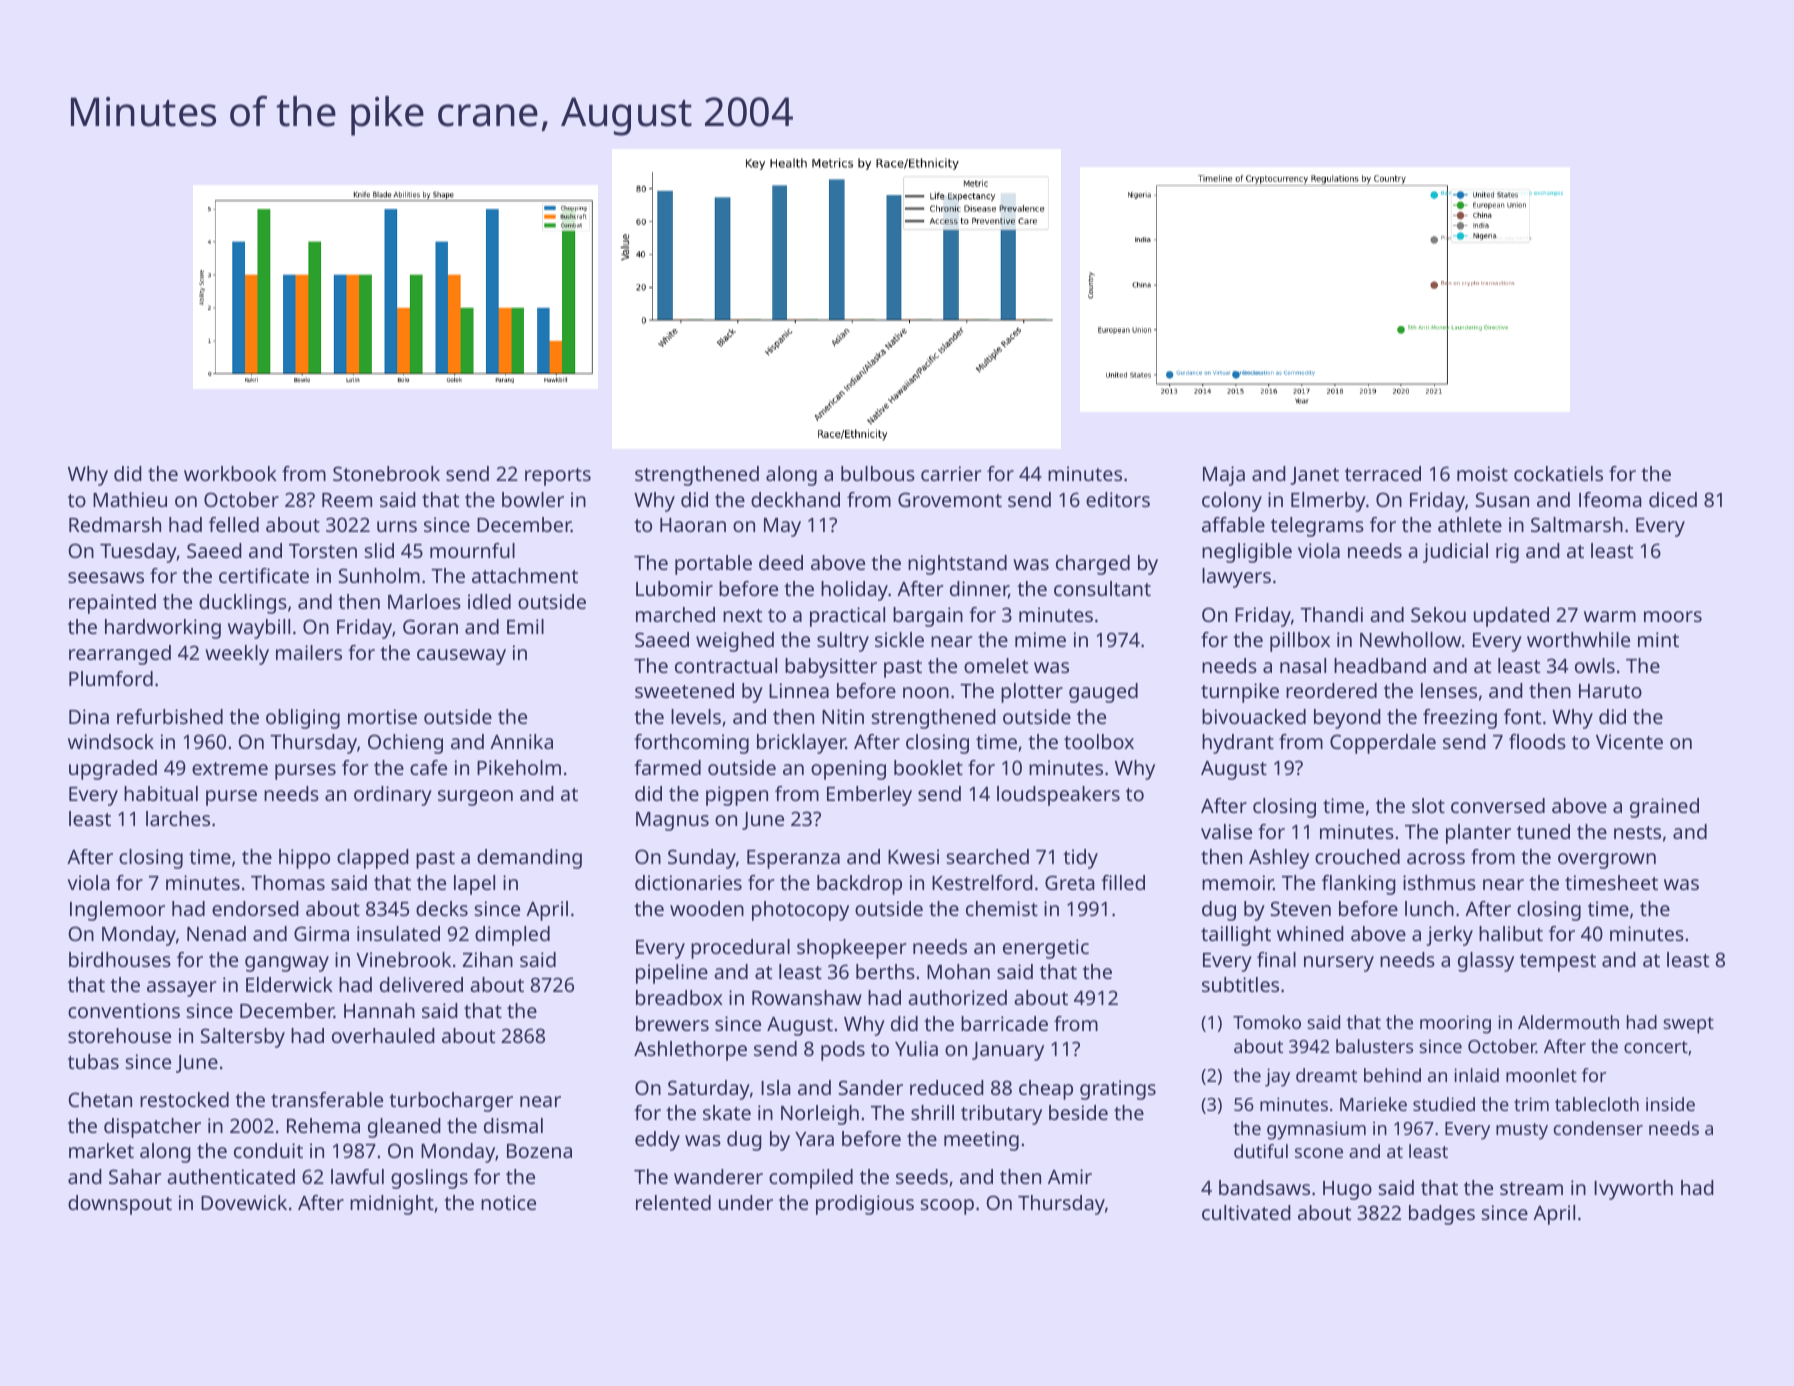 This screenshot has width=1794, height=1386. What do you see at coordinates (1314, 476) in the screenshot?
I see `Janet` at bounding box center [1314, 476].
